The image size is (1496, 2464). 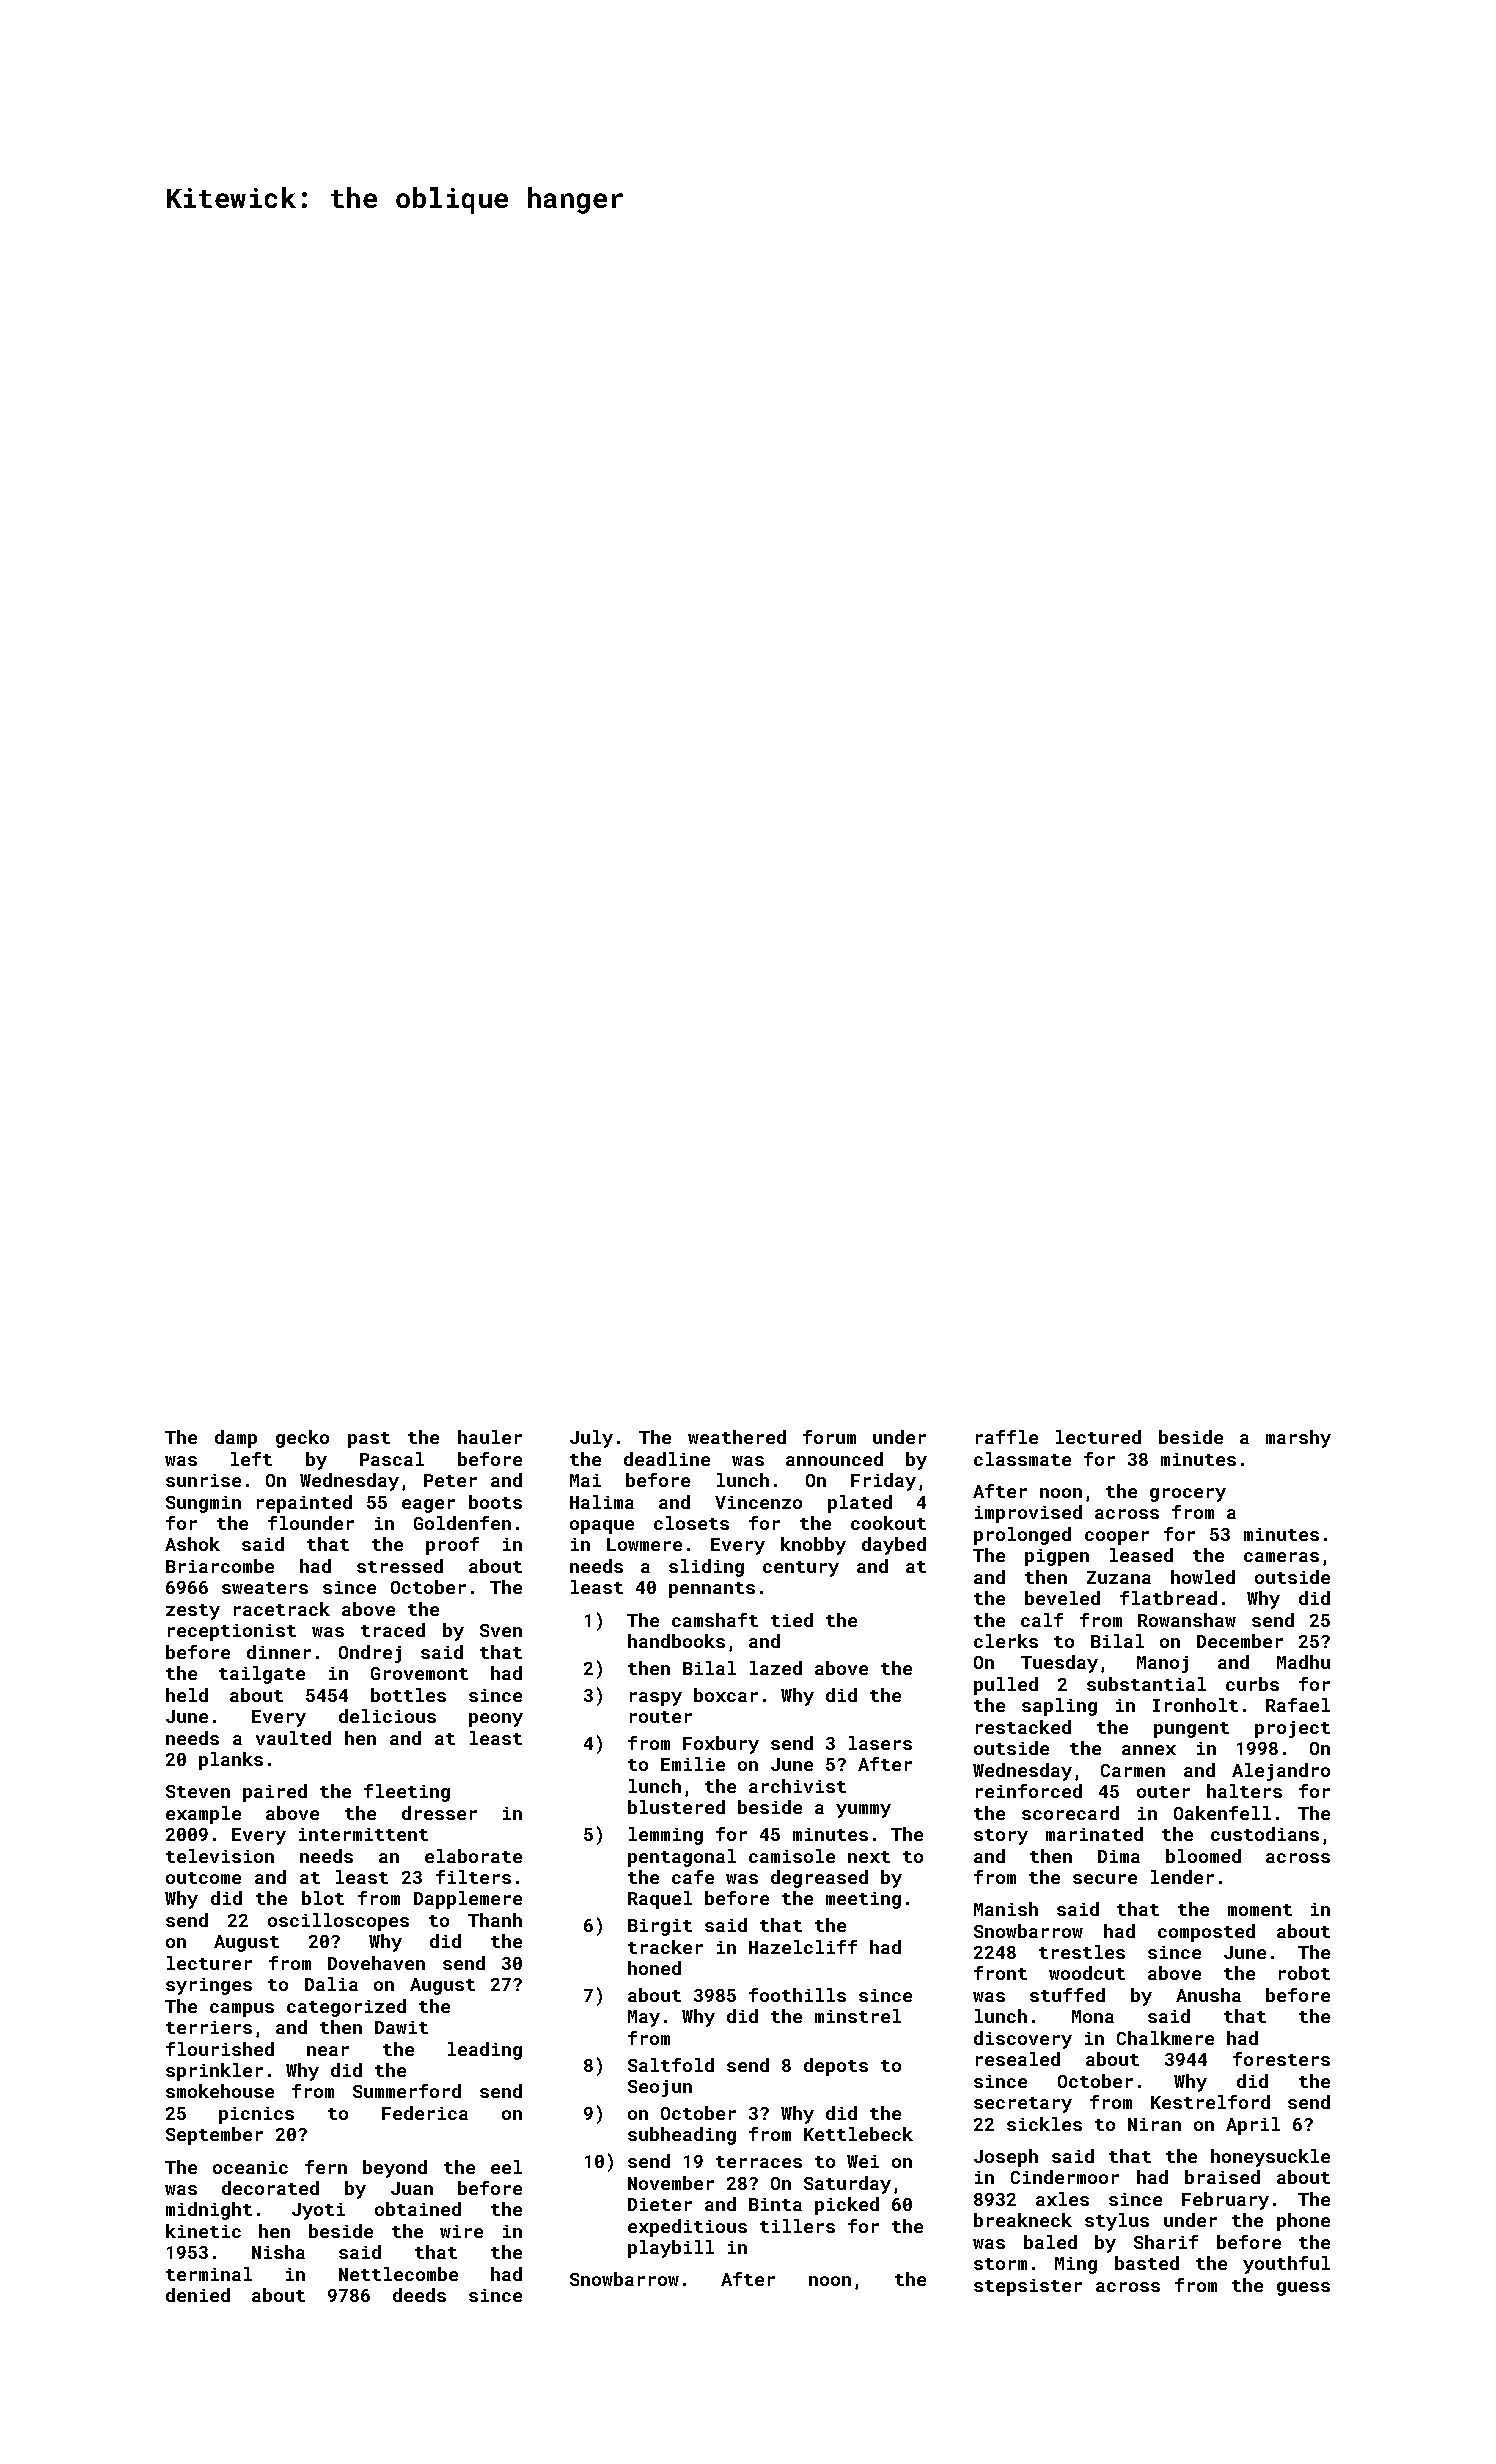 What do you see at coordinates (1303, 2289) in the screenshot?
I see `guess` at bounding box center [1303, 2289].
